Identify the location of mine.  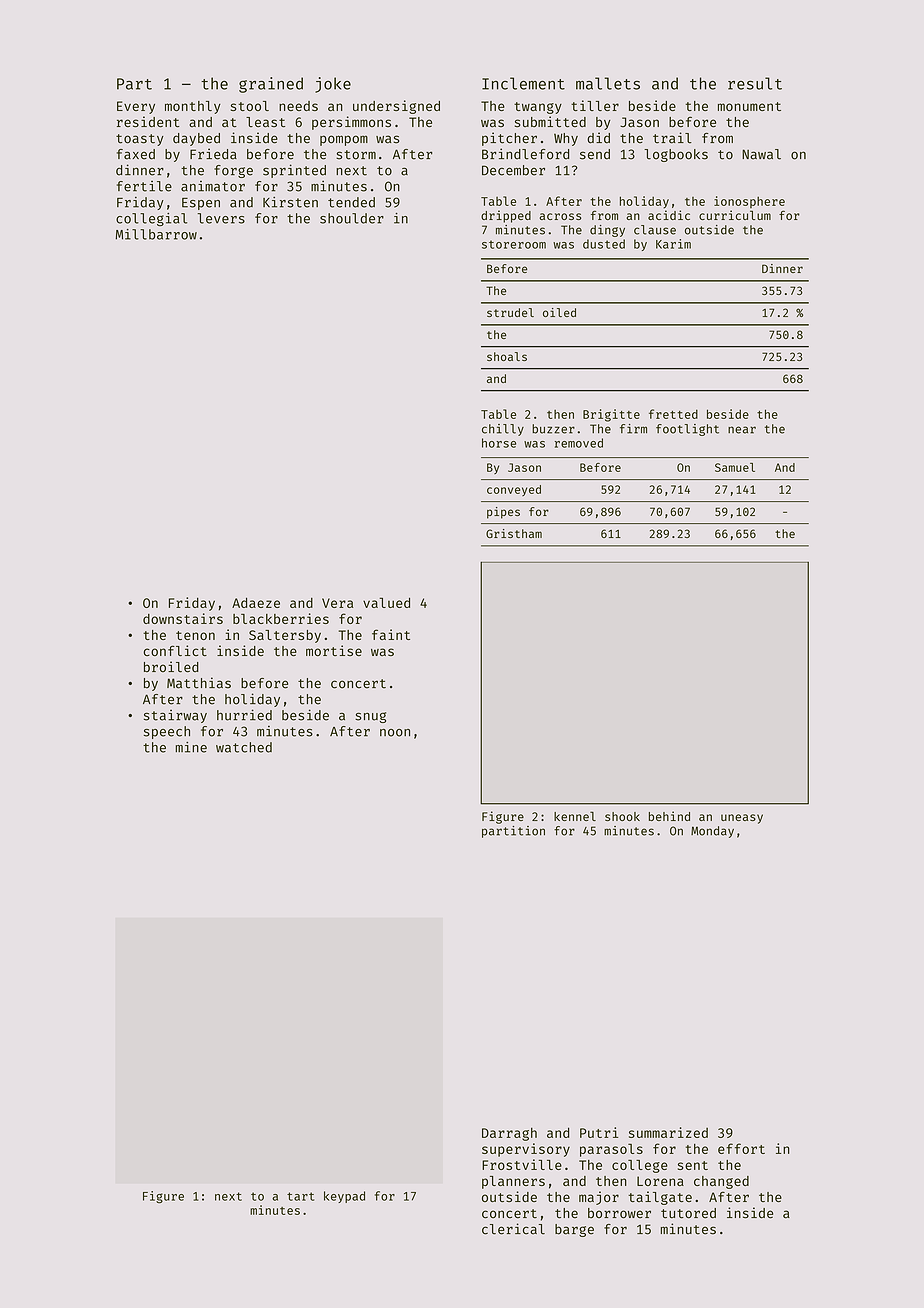
(191, 747).
